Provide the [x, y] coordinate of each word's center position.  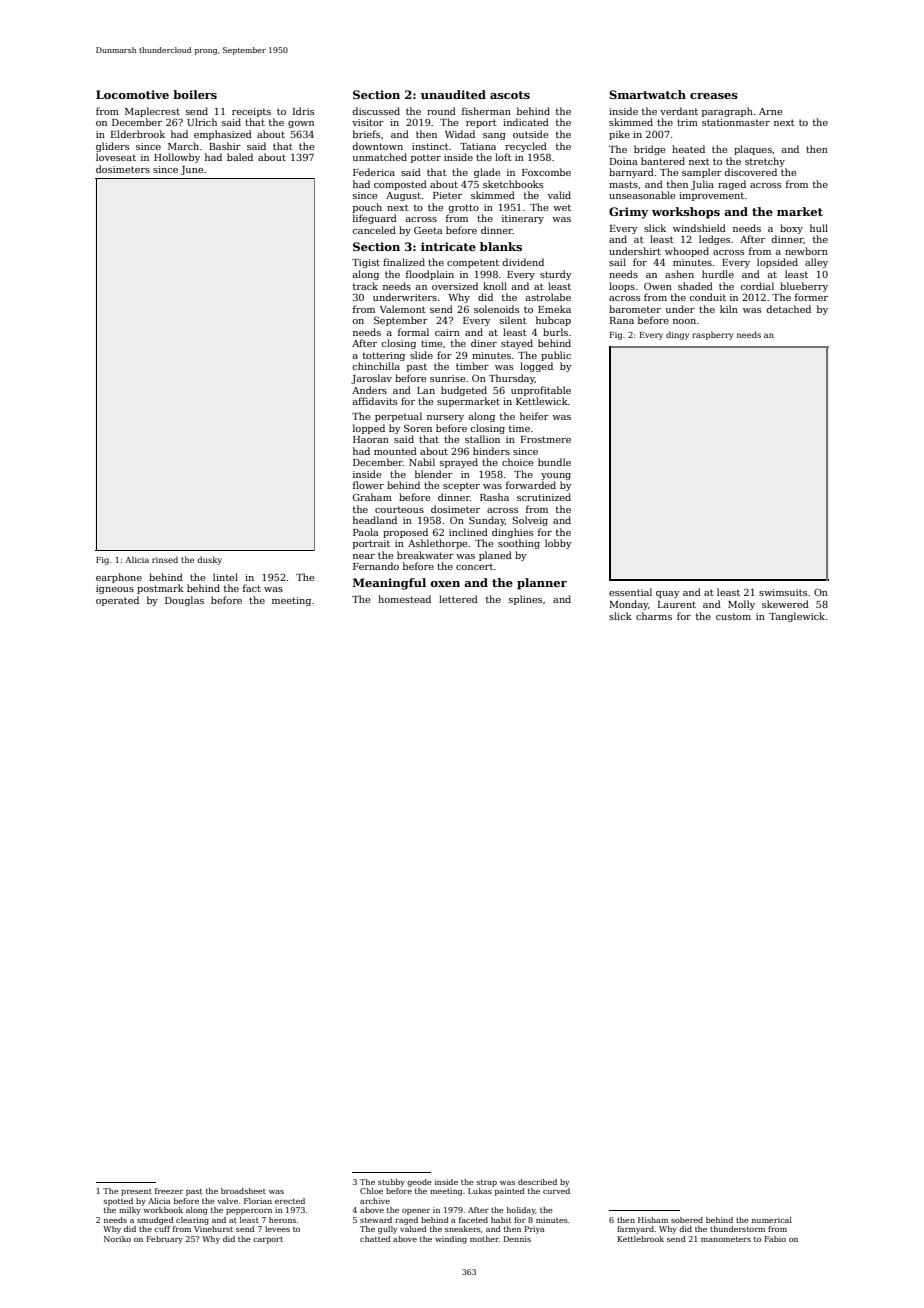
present [136, 1192]
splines [525, 600]
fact [252, 588]
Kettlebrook [640, 1239]
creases [714, 96]
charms [654, 616]
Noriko [117, 1239]
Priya [534, 1230]
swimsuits [783, 592]
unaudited [453, 94]
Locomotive [132, 94]
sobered [687, 1220]
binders [491, 451]
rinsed [165, 559]
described [537, 1182]
